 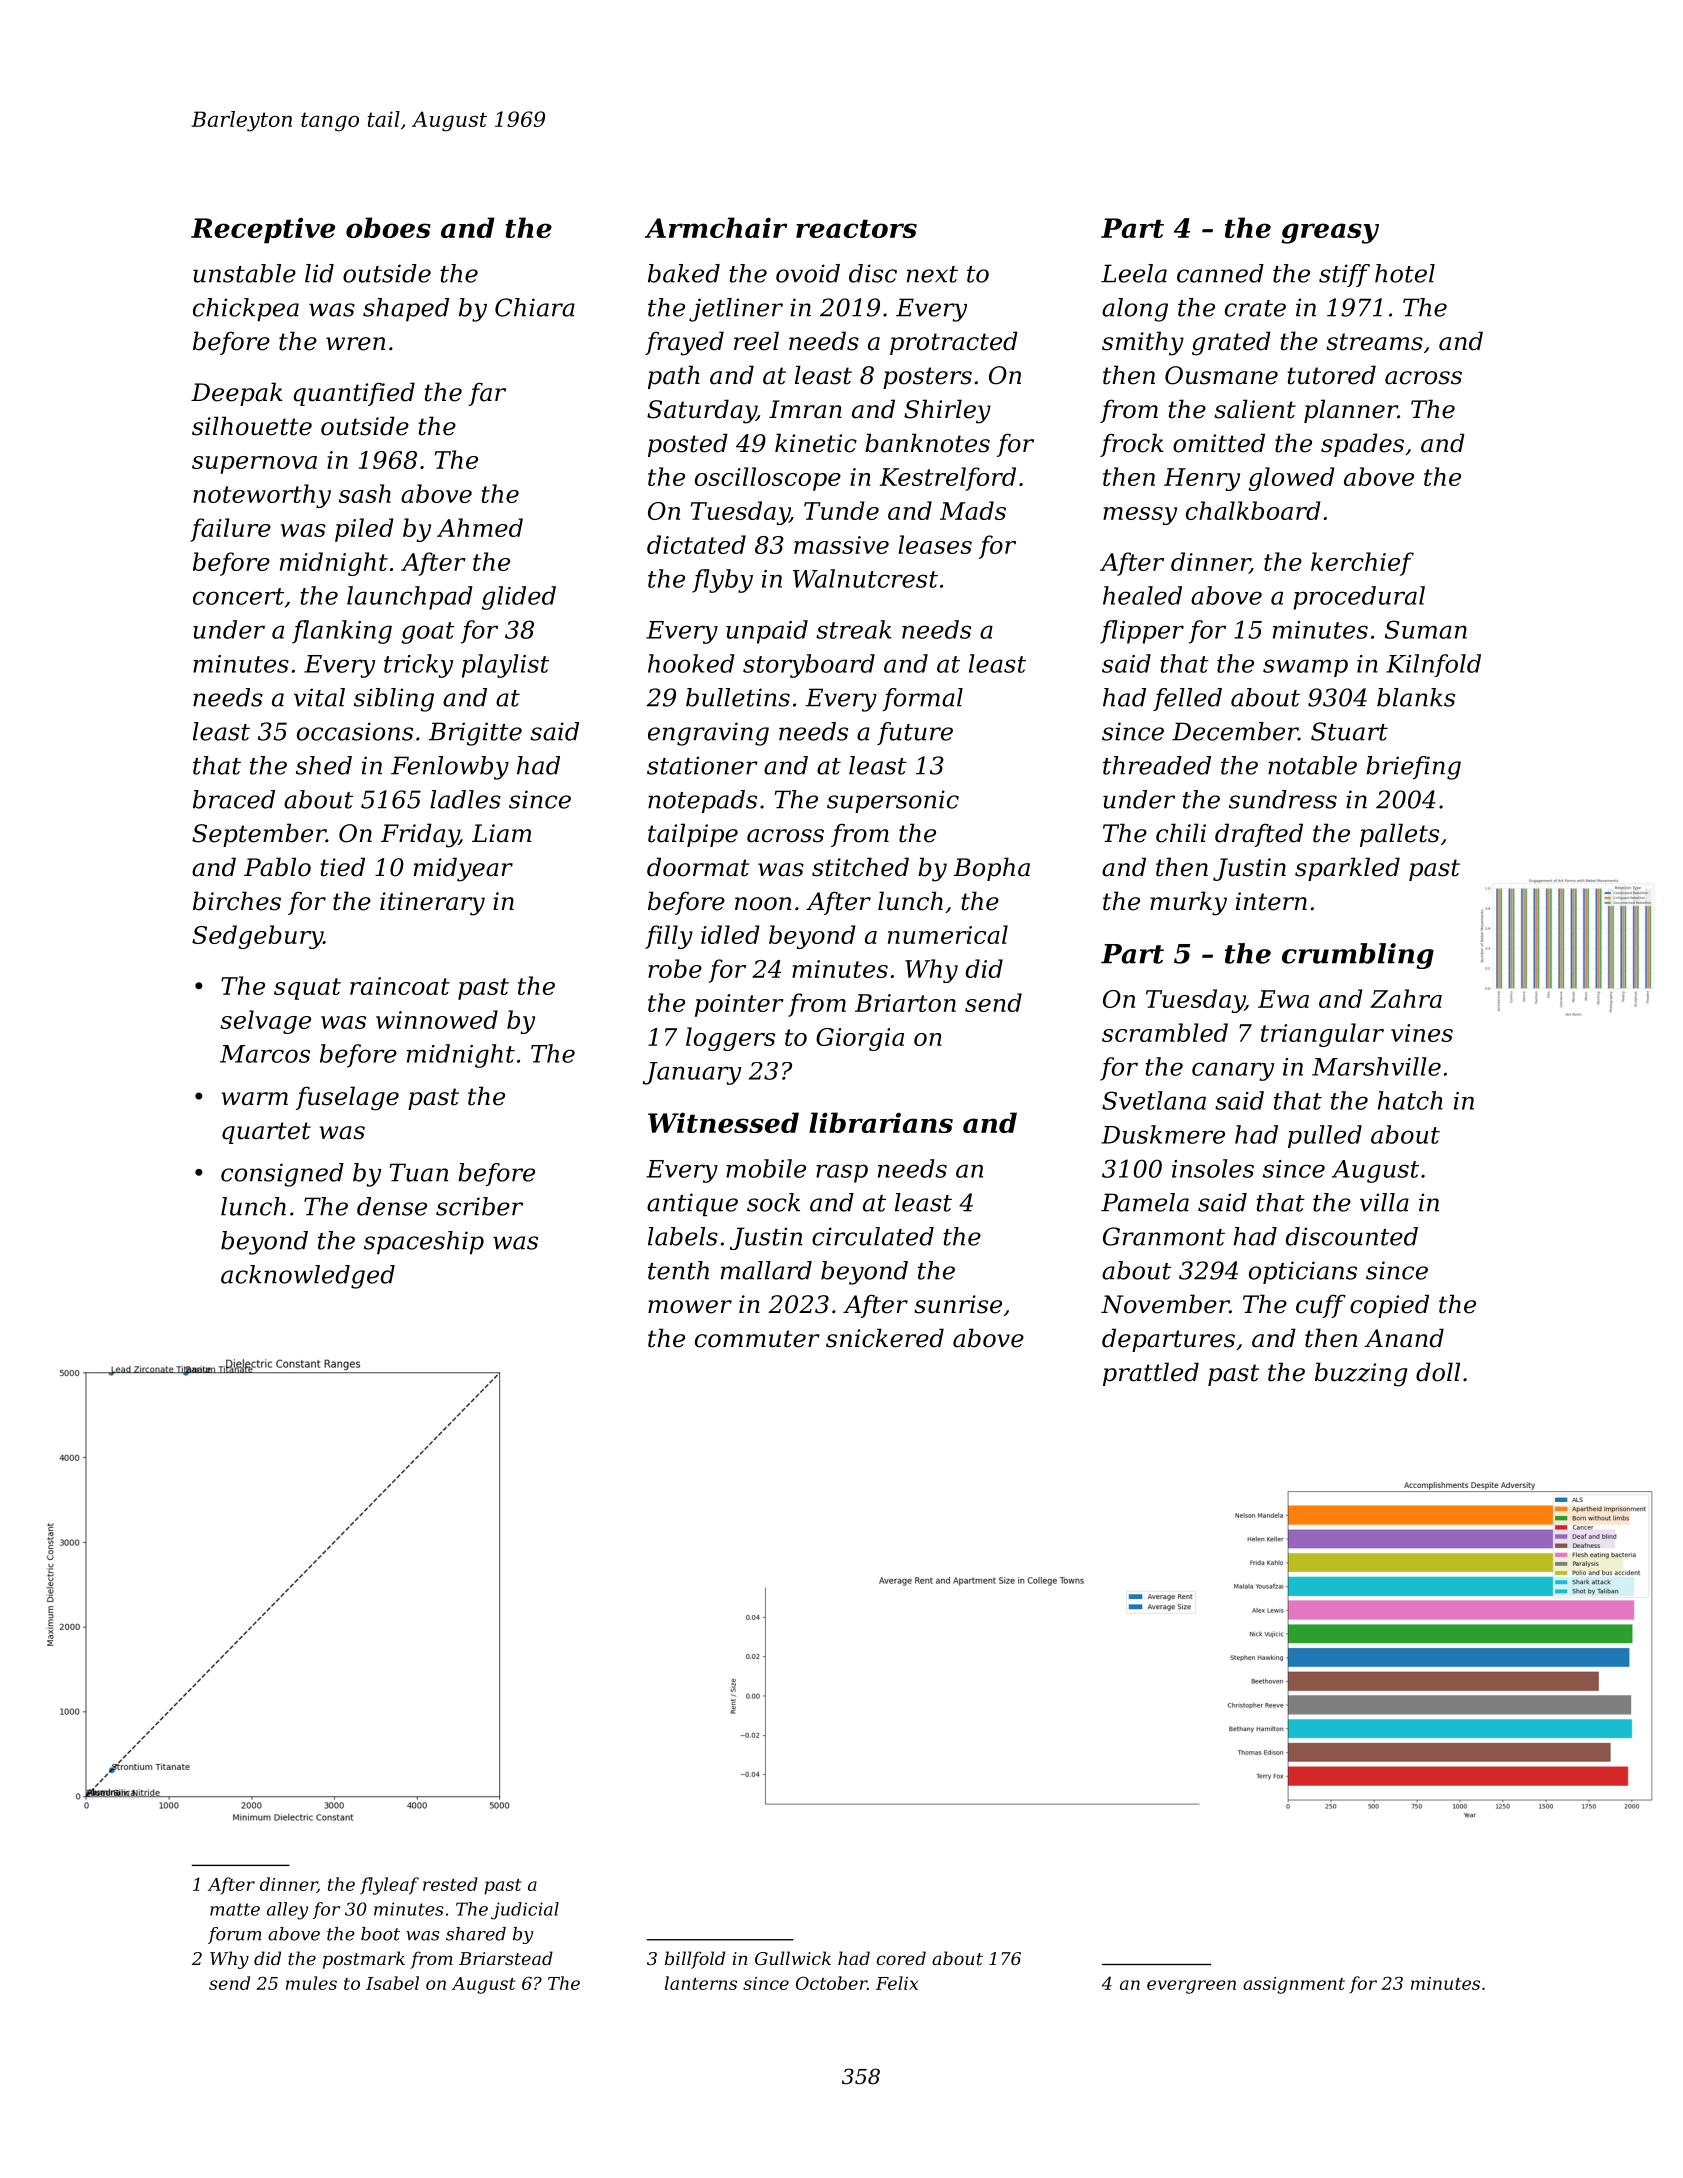 What do you see at coordinates (392, 1983) in the image?
I see `Isabel` at bounding box center [392, 1983].
